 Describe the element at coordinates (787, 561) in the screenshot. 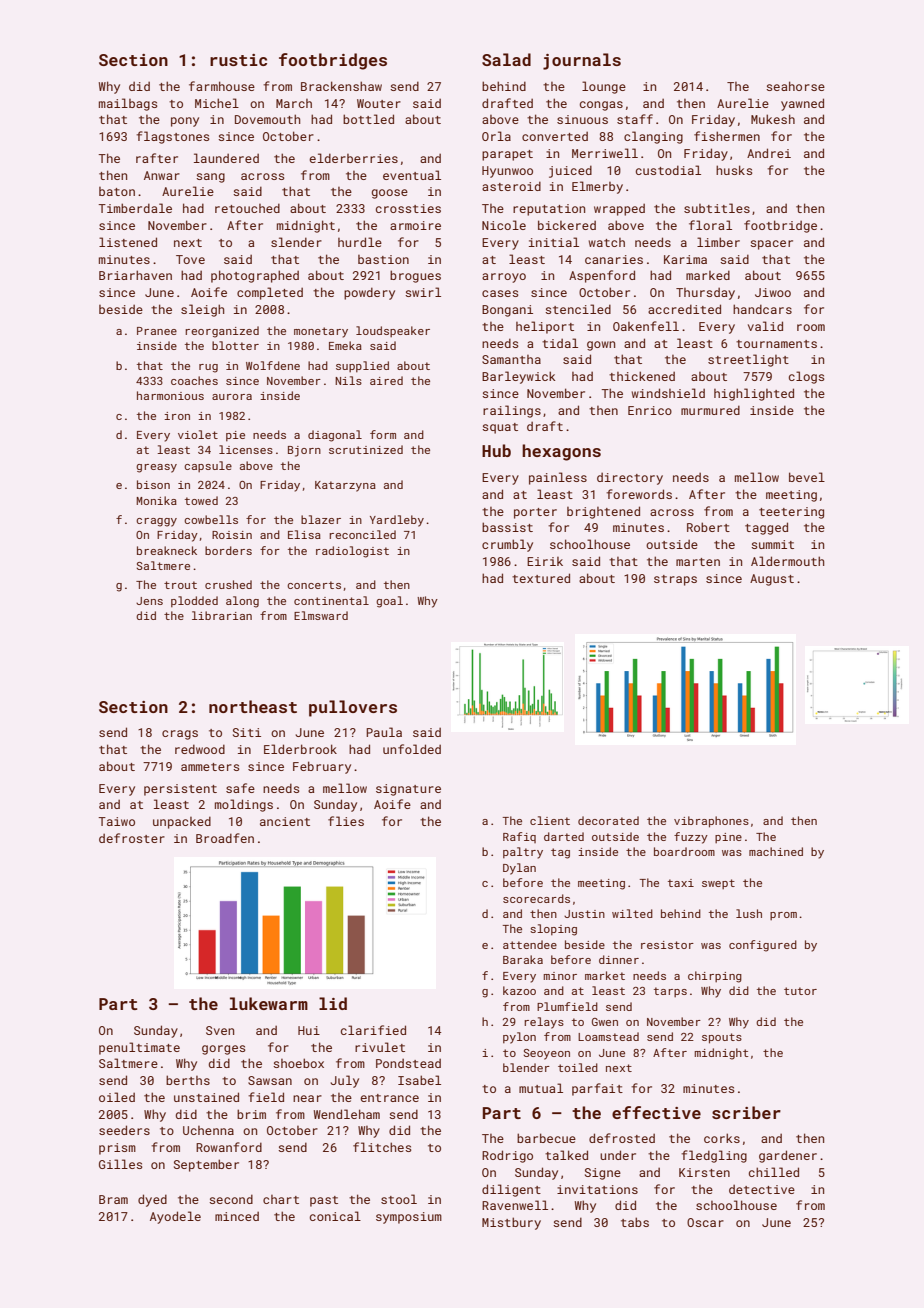

I see `Aldermouth` at that location.
